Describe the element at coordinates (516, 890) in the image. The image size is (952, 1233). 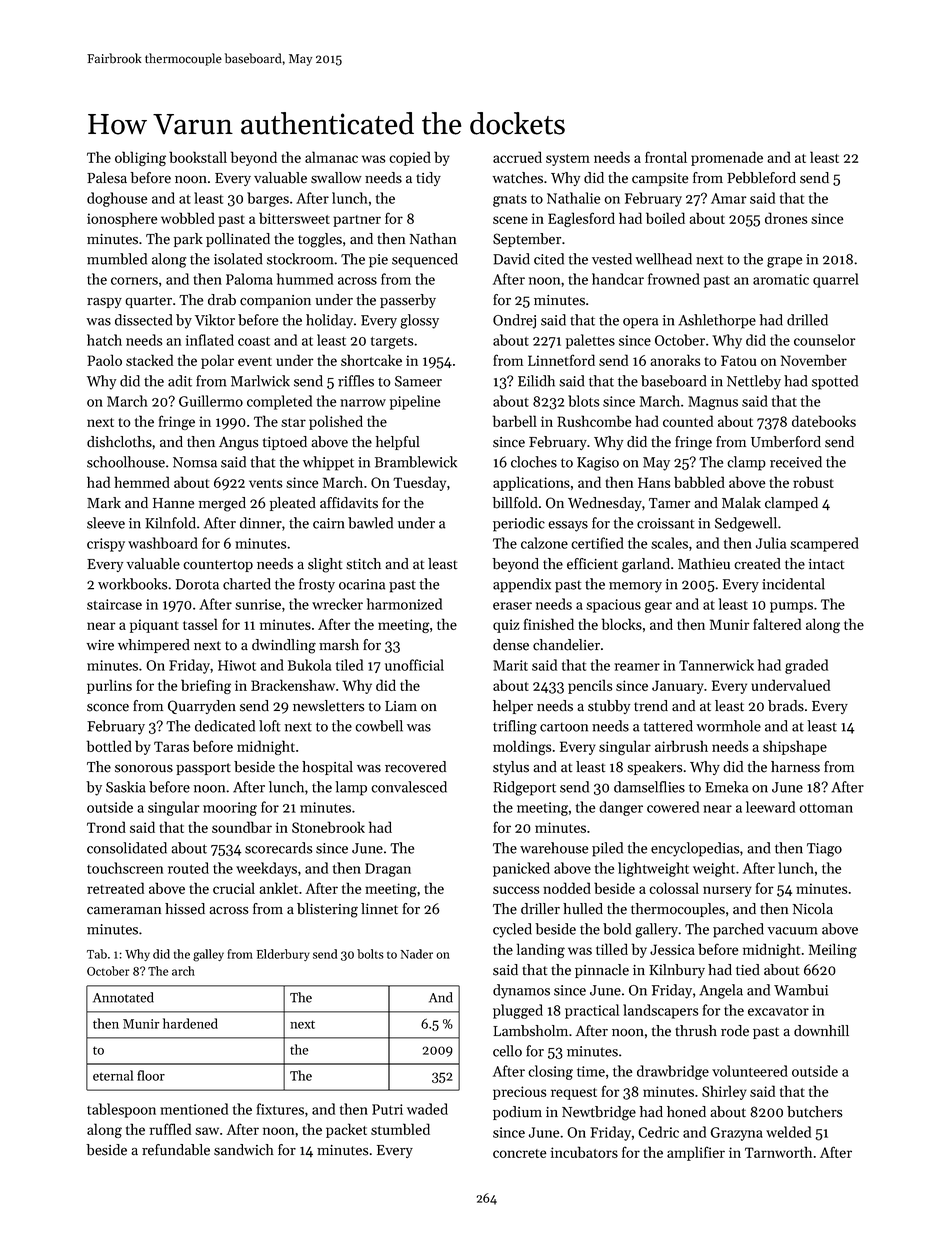
I see `success` at that location.
